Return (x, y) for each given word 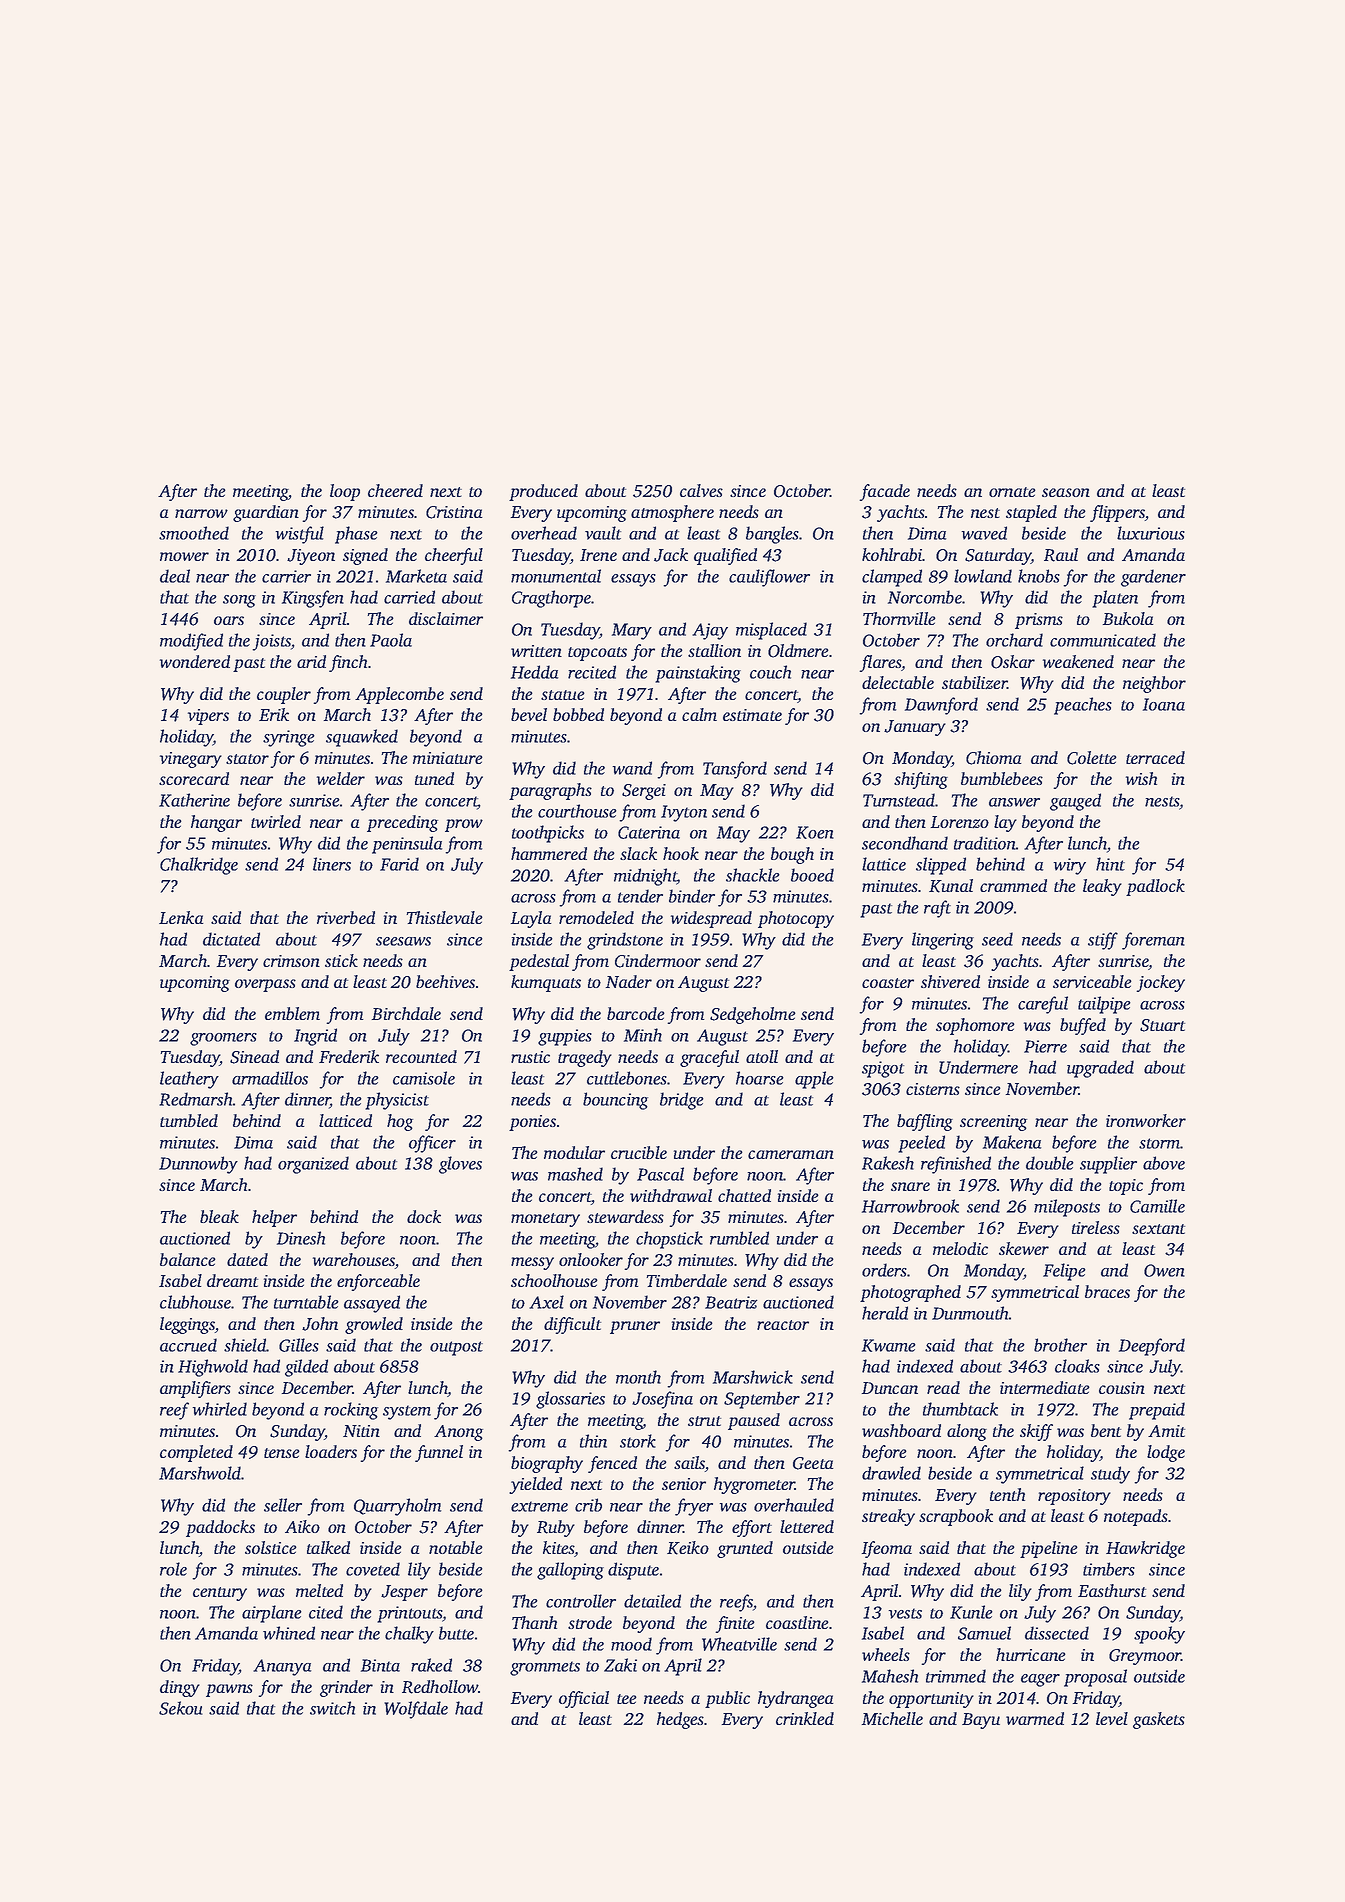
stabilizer (974, 682)
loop (345, 492)
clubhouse (195, 1302)
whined (289, 1633)
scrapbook (956, 1517)
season (1066, 492)
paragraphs (550, 791)
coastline (797, 1622)
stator (247, 759)
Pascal (660, 1174)
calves (701, 490)
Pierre (1045, 1046)
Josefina (662, 1400)
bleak (219, 1216)
